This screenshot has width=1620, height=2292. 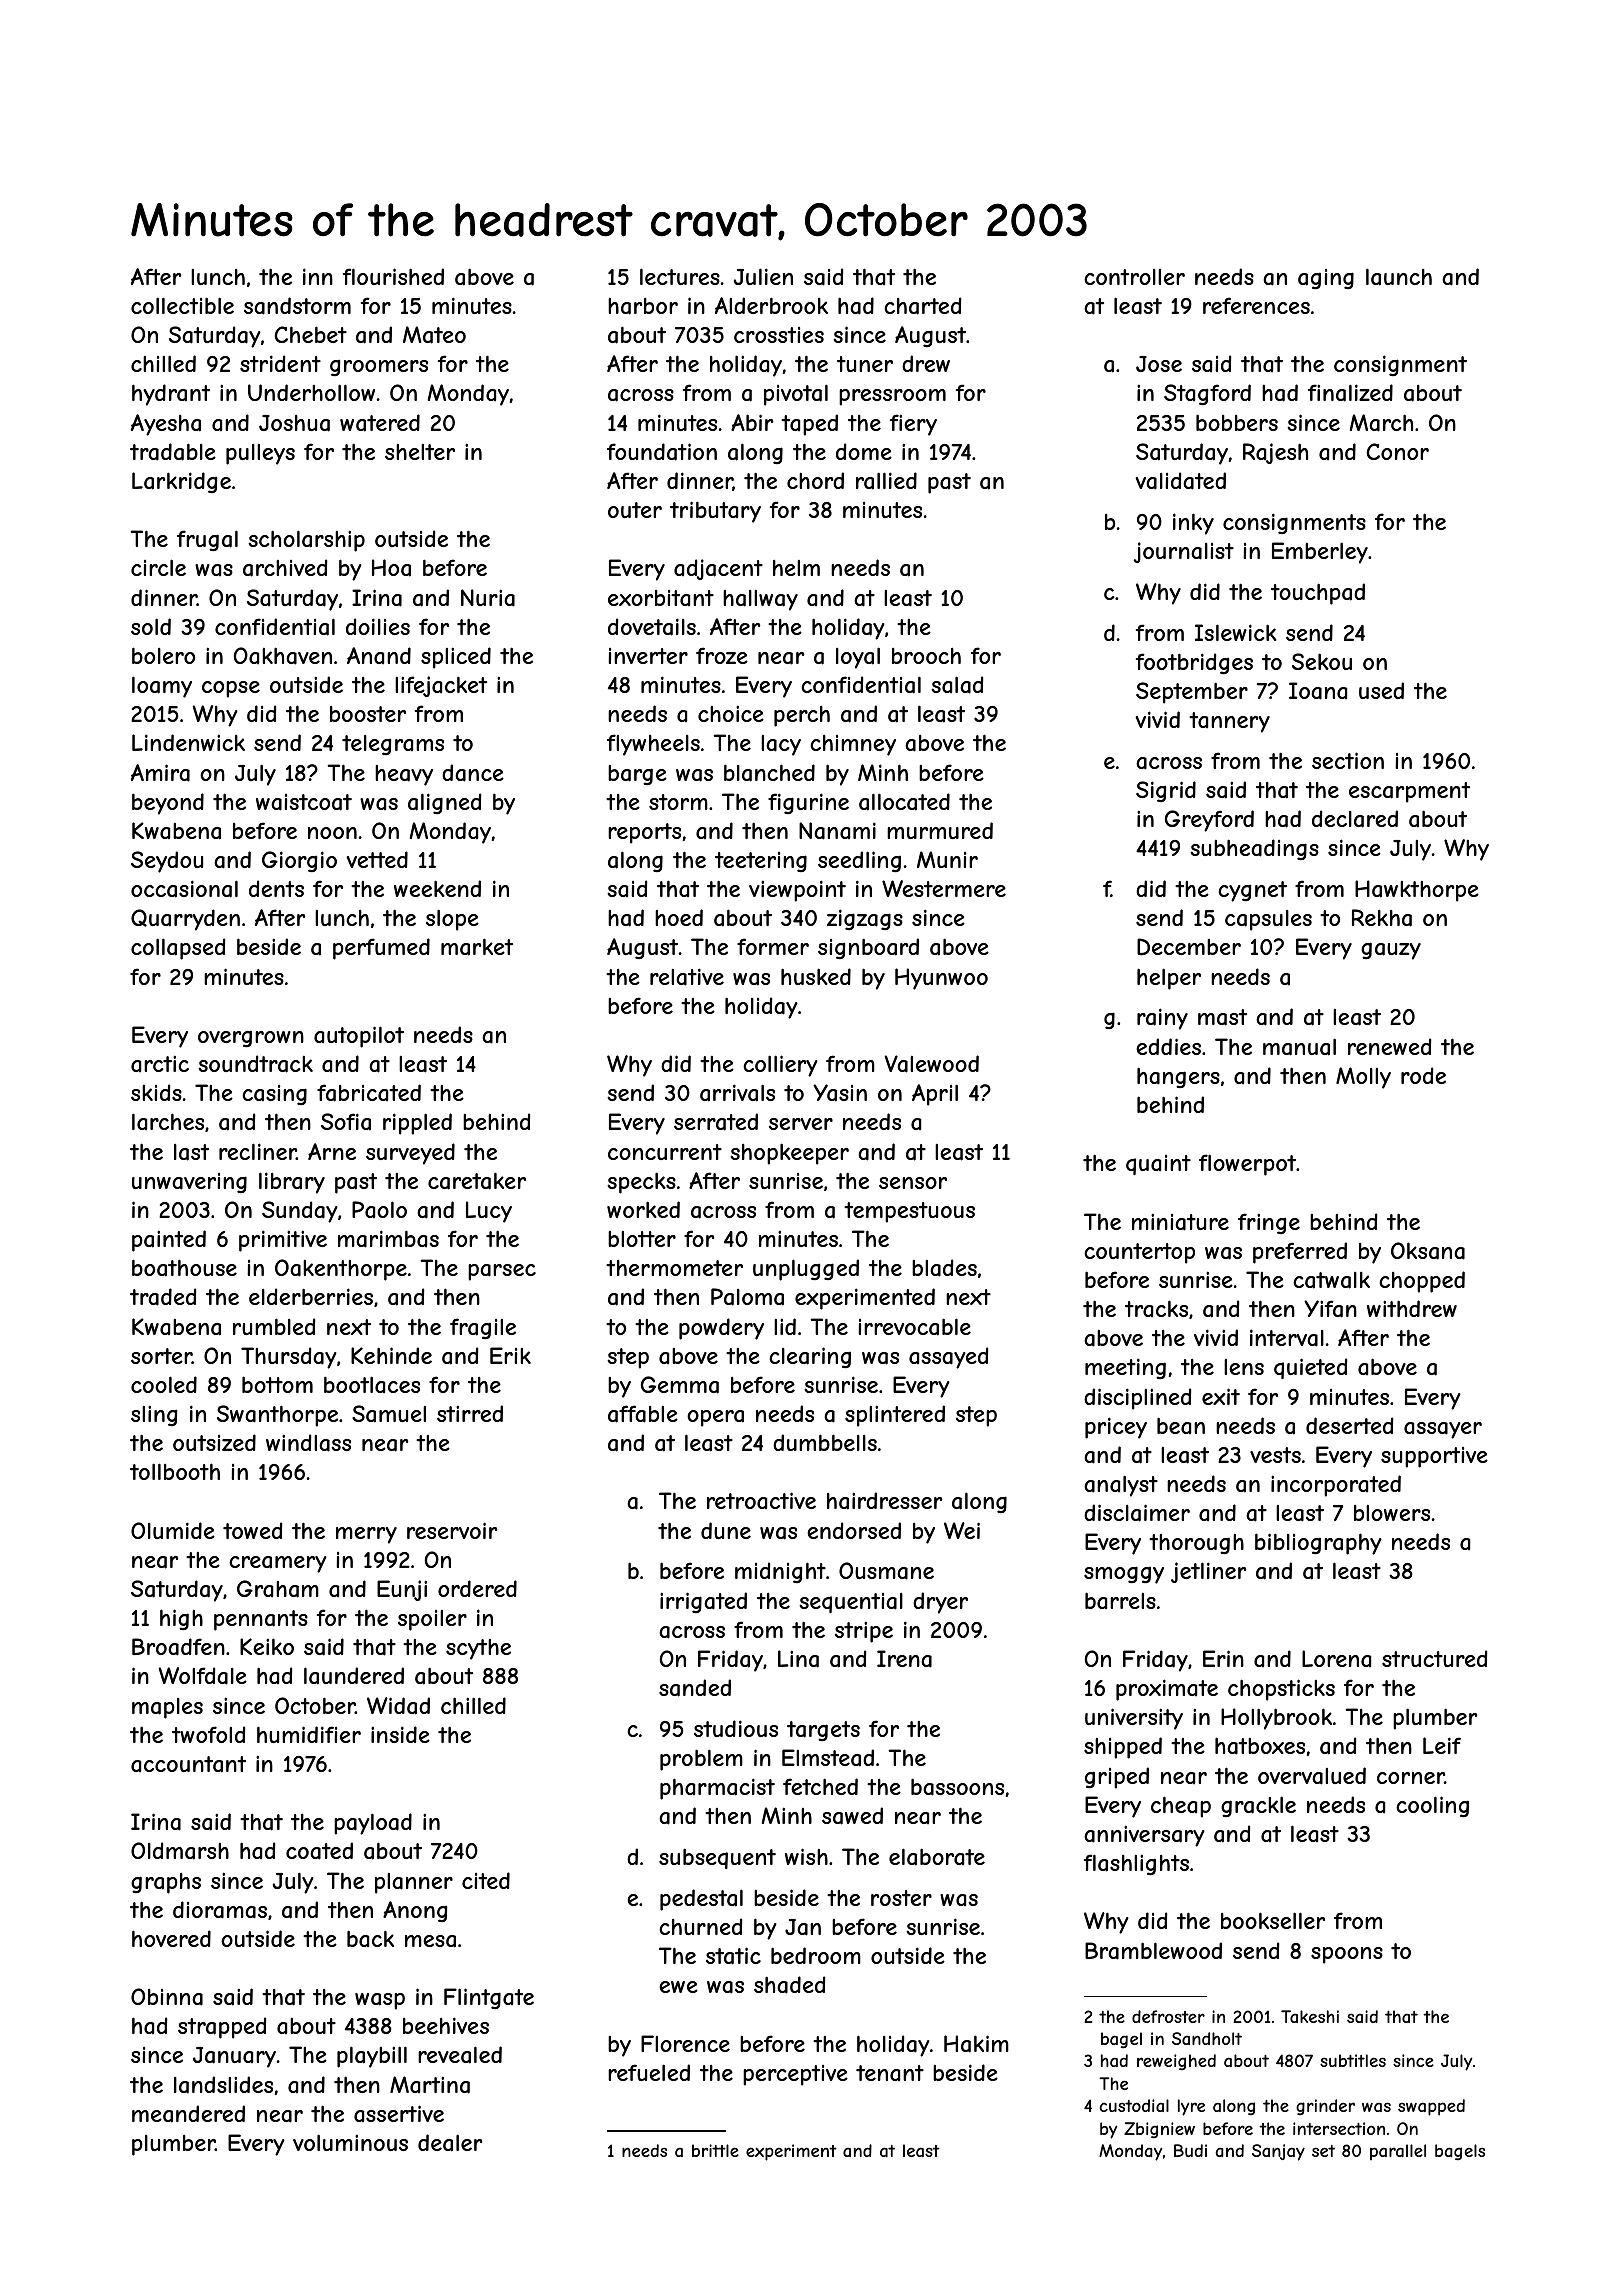 I want to click on declared, so click(x=1355, y=819).
